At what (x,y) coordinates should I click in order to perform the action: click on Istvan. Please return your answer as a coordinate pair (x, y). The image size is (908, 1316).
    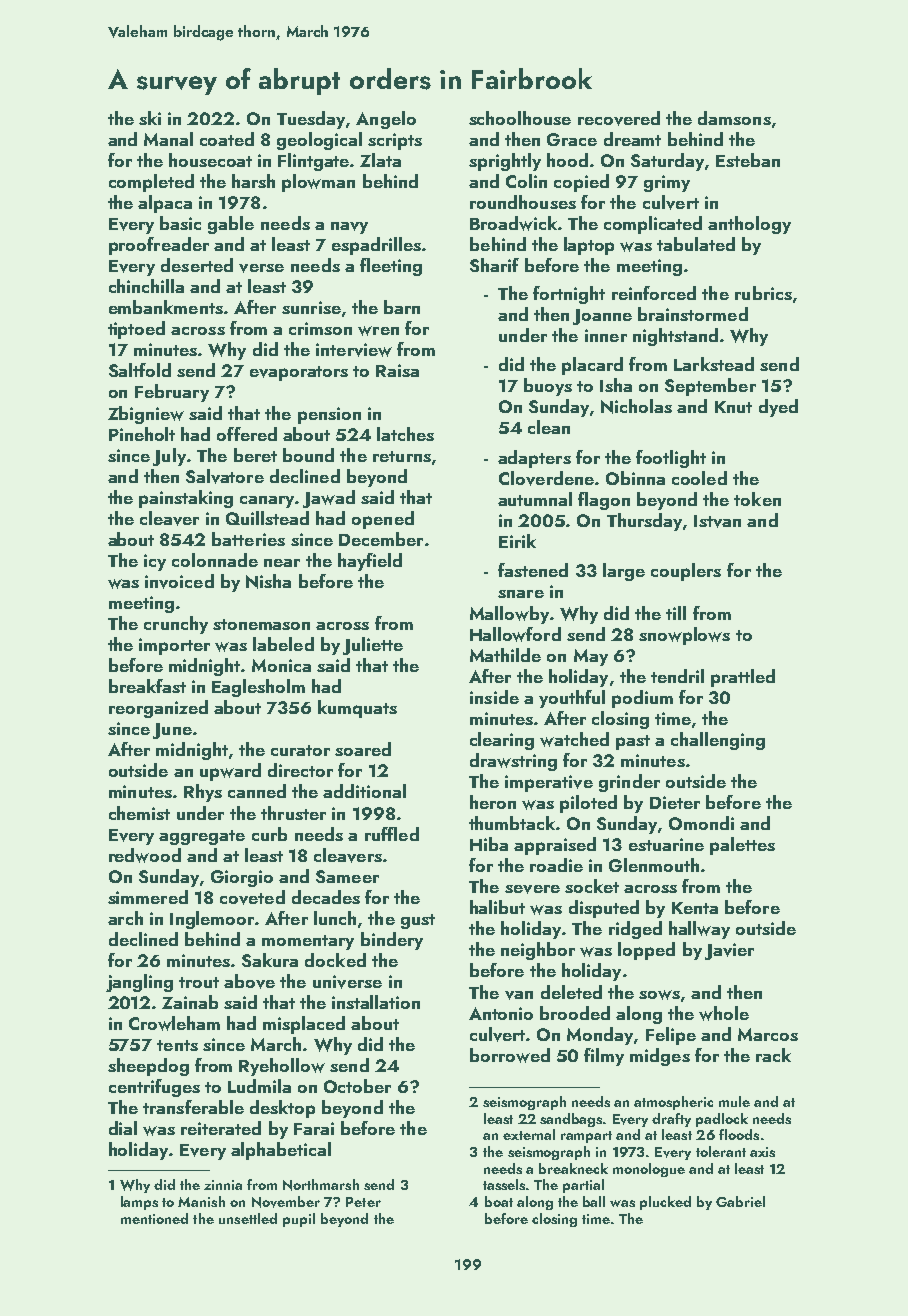
    Looking at the image, I should click on (717, 521).
